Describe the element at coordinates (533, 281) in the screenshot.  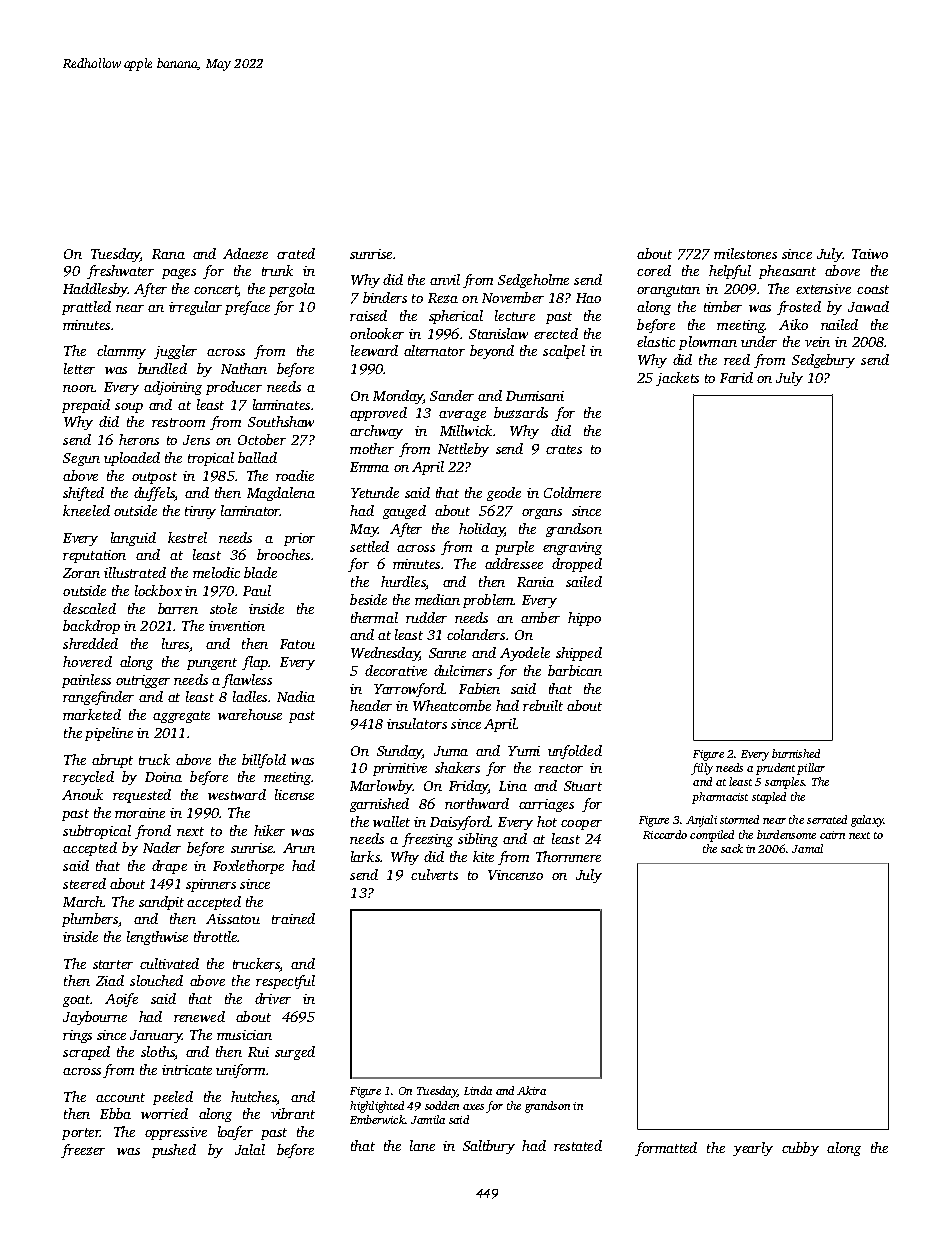
I see `Sedgeholme` at that location.
